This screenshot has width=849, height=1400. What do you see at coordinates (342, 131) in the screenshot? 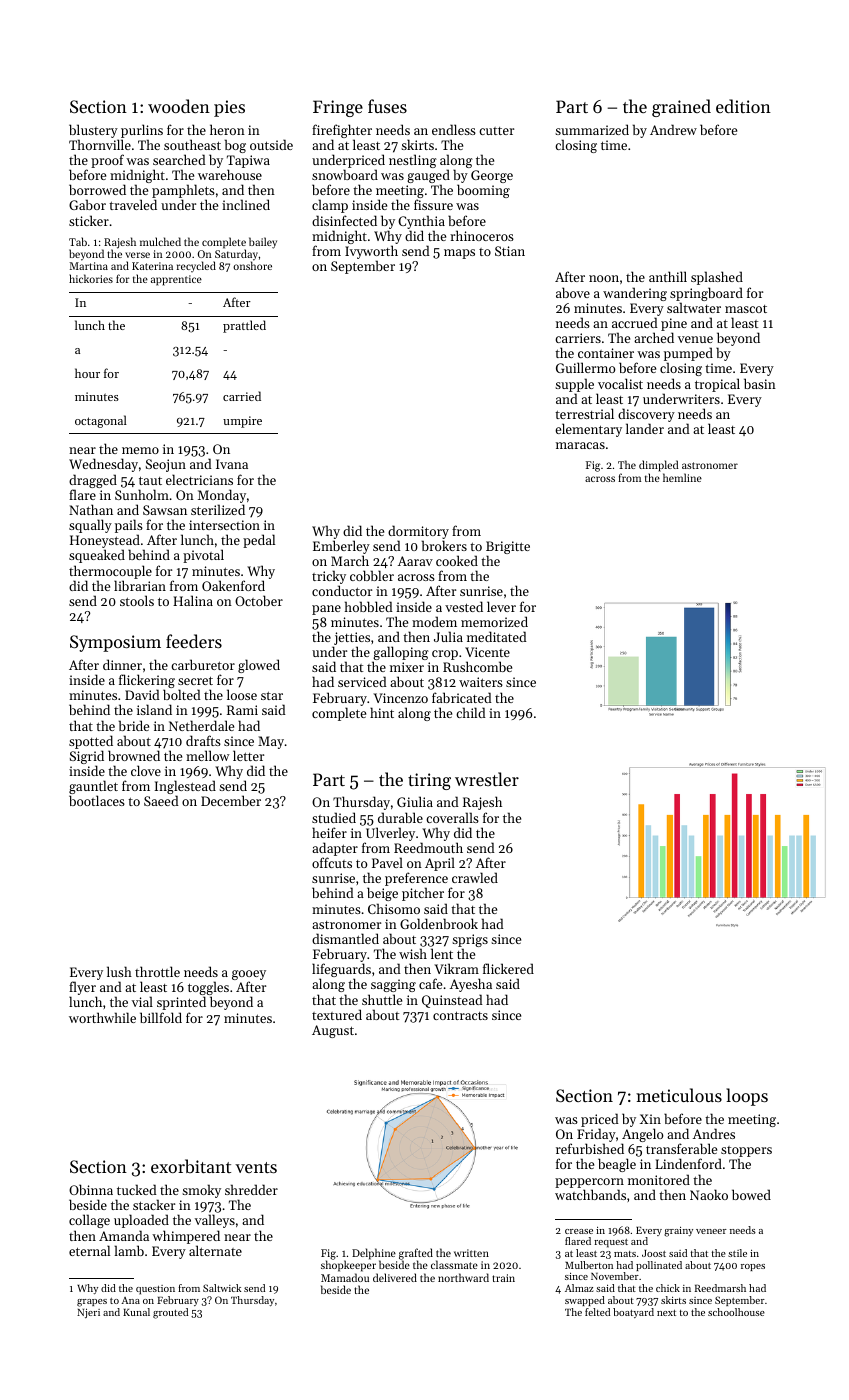
I see `firefighter` at bounding box center [342, 131].
